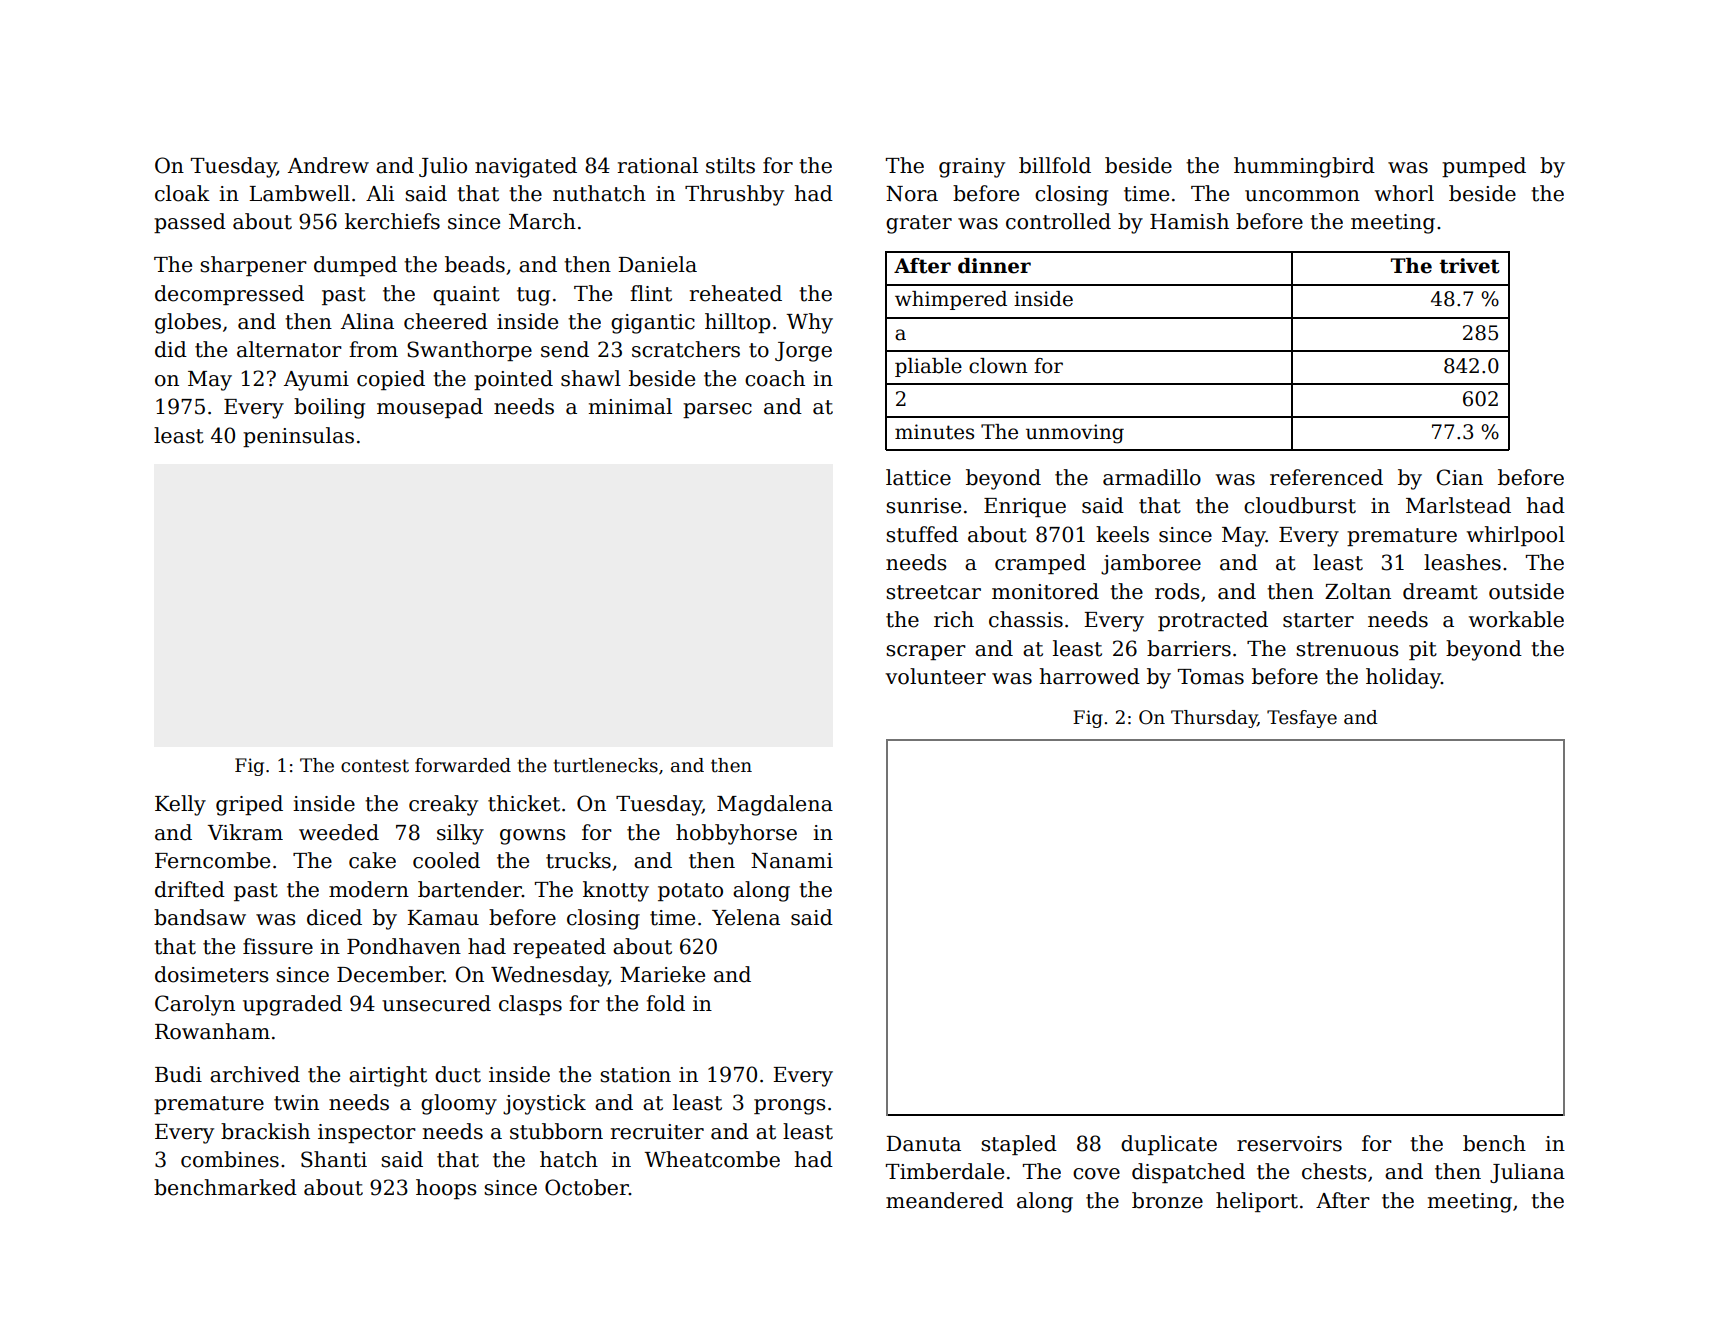  I want to click on meandered, so click(945, 1200).
